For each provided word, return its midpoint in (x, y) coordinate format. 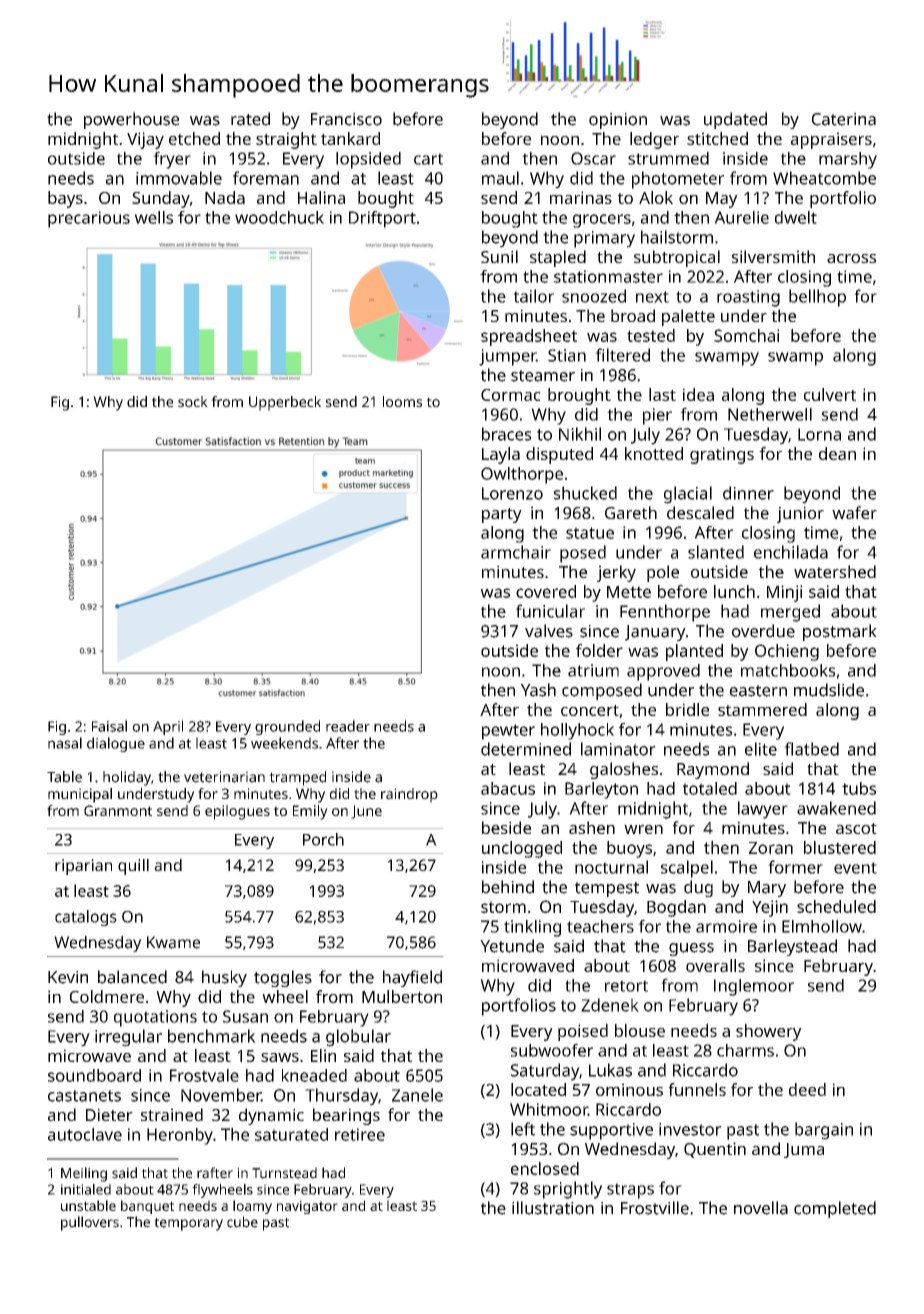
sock (193, 401)
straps (630, 1191)
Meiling (84, 1174)
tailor (533, 296)
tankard (350, 138)
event (855, 868)
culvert (830, 394)
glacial (688, 495)
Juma (804, 1150)
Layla (501, 455)
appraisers (831, 140)
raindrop (409, 795)
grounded (287, 727)
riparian (83, 867)
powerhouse (131, 120)
